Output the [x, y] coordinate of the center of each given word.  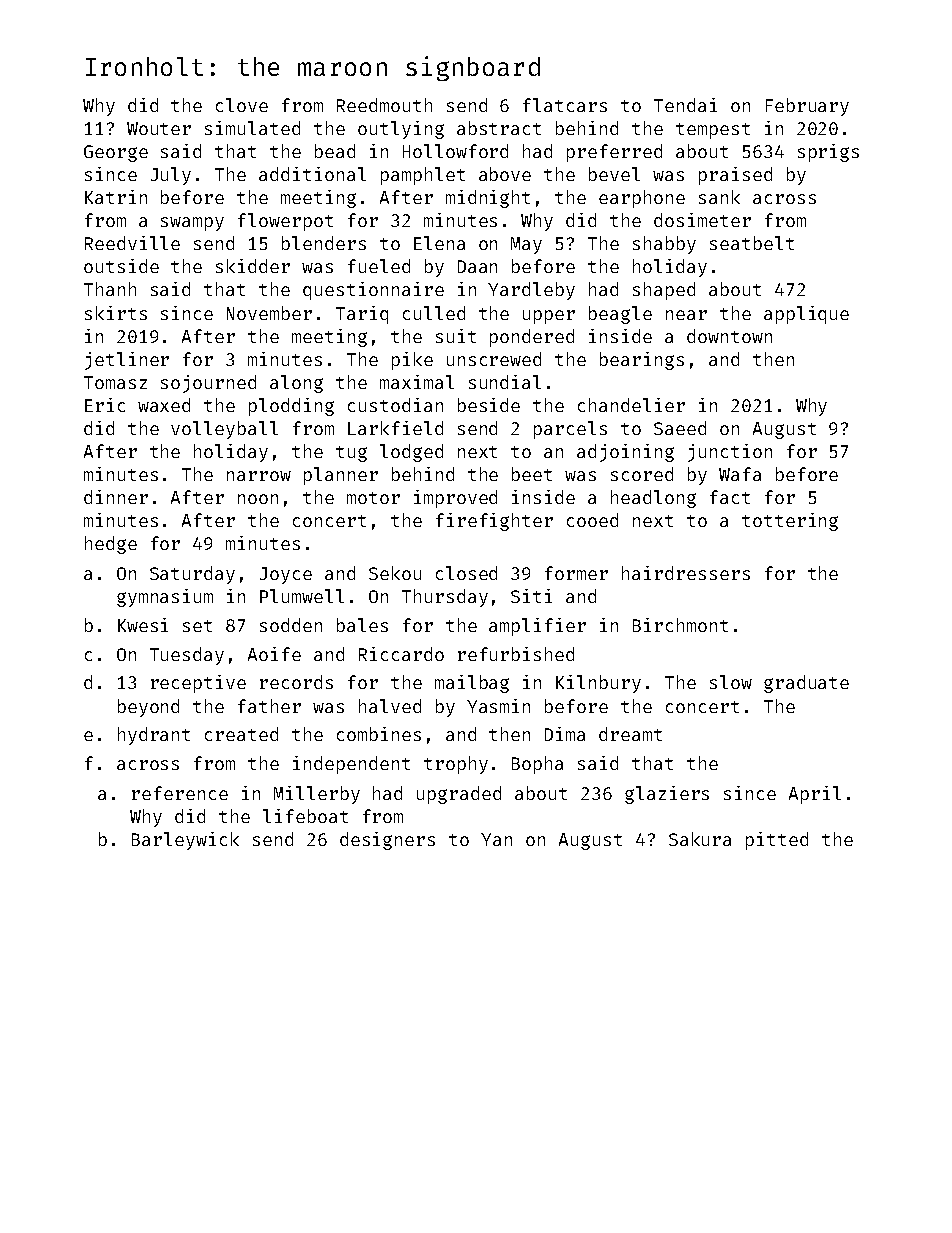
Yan [496, 839]
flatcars [565, 105]
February [807, 107]
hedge [111, 545]
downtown [729, 336]
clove [242, 105]
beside [489, 405]
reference [180, 793]
